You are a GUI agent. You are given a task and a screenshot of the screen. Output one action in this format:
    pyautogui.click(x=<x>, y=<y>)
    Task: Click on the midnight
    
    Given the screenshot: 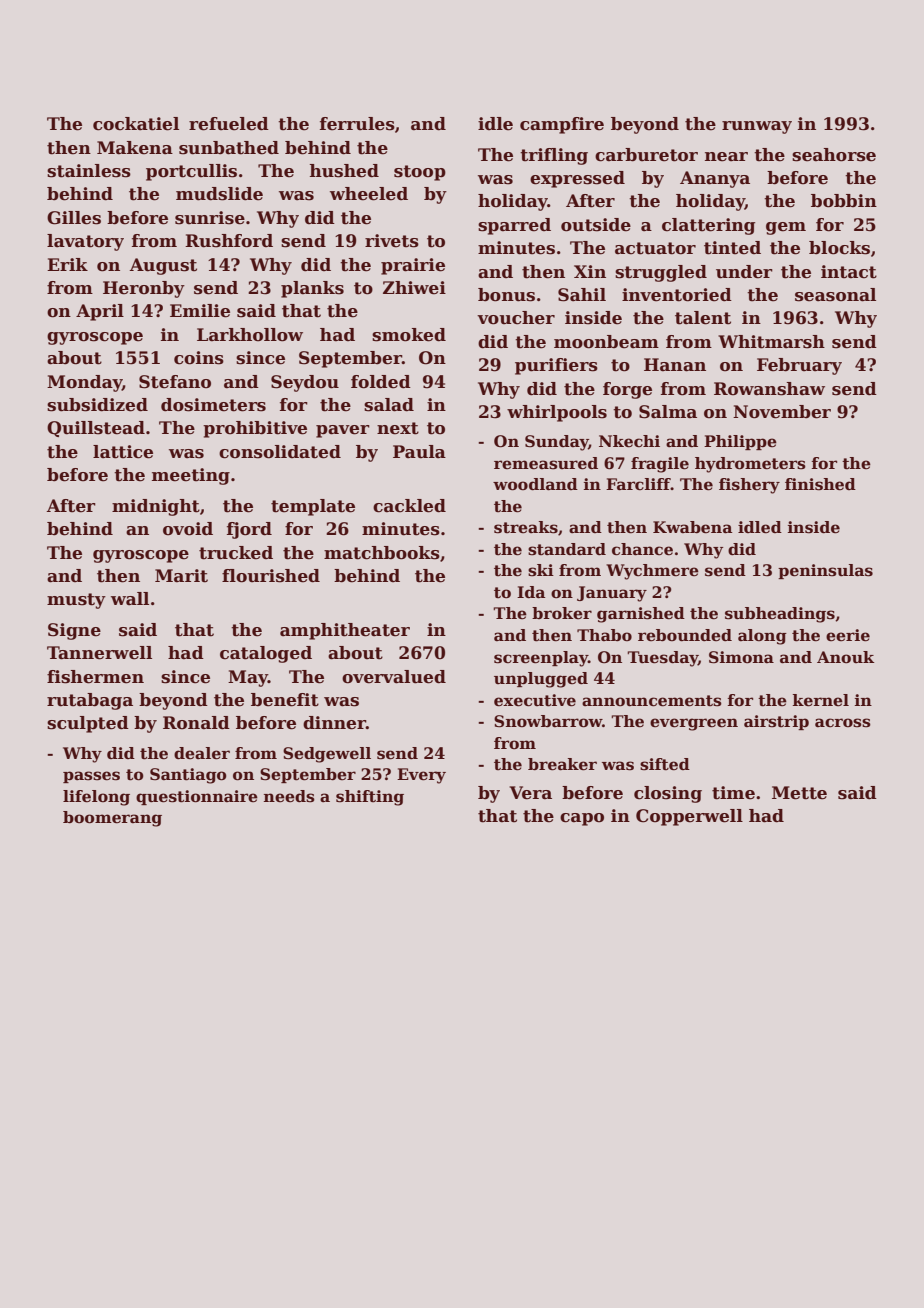 What is the action you would take?
    pyautogui.click(x=156, y=507)
